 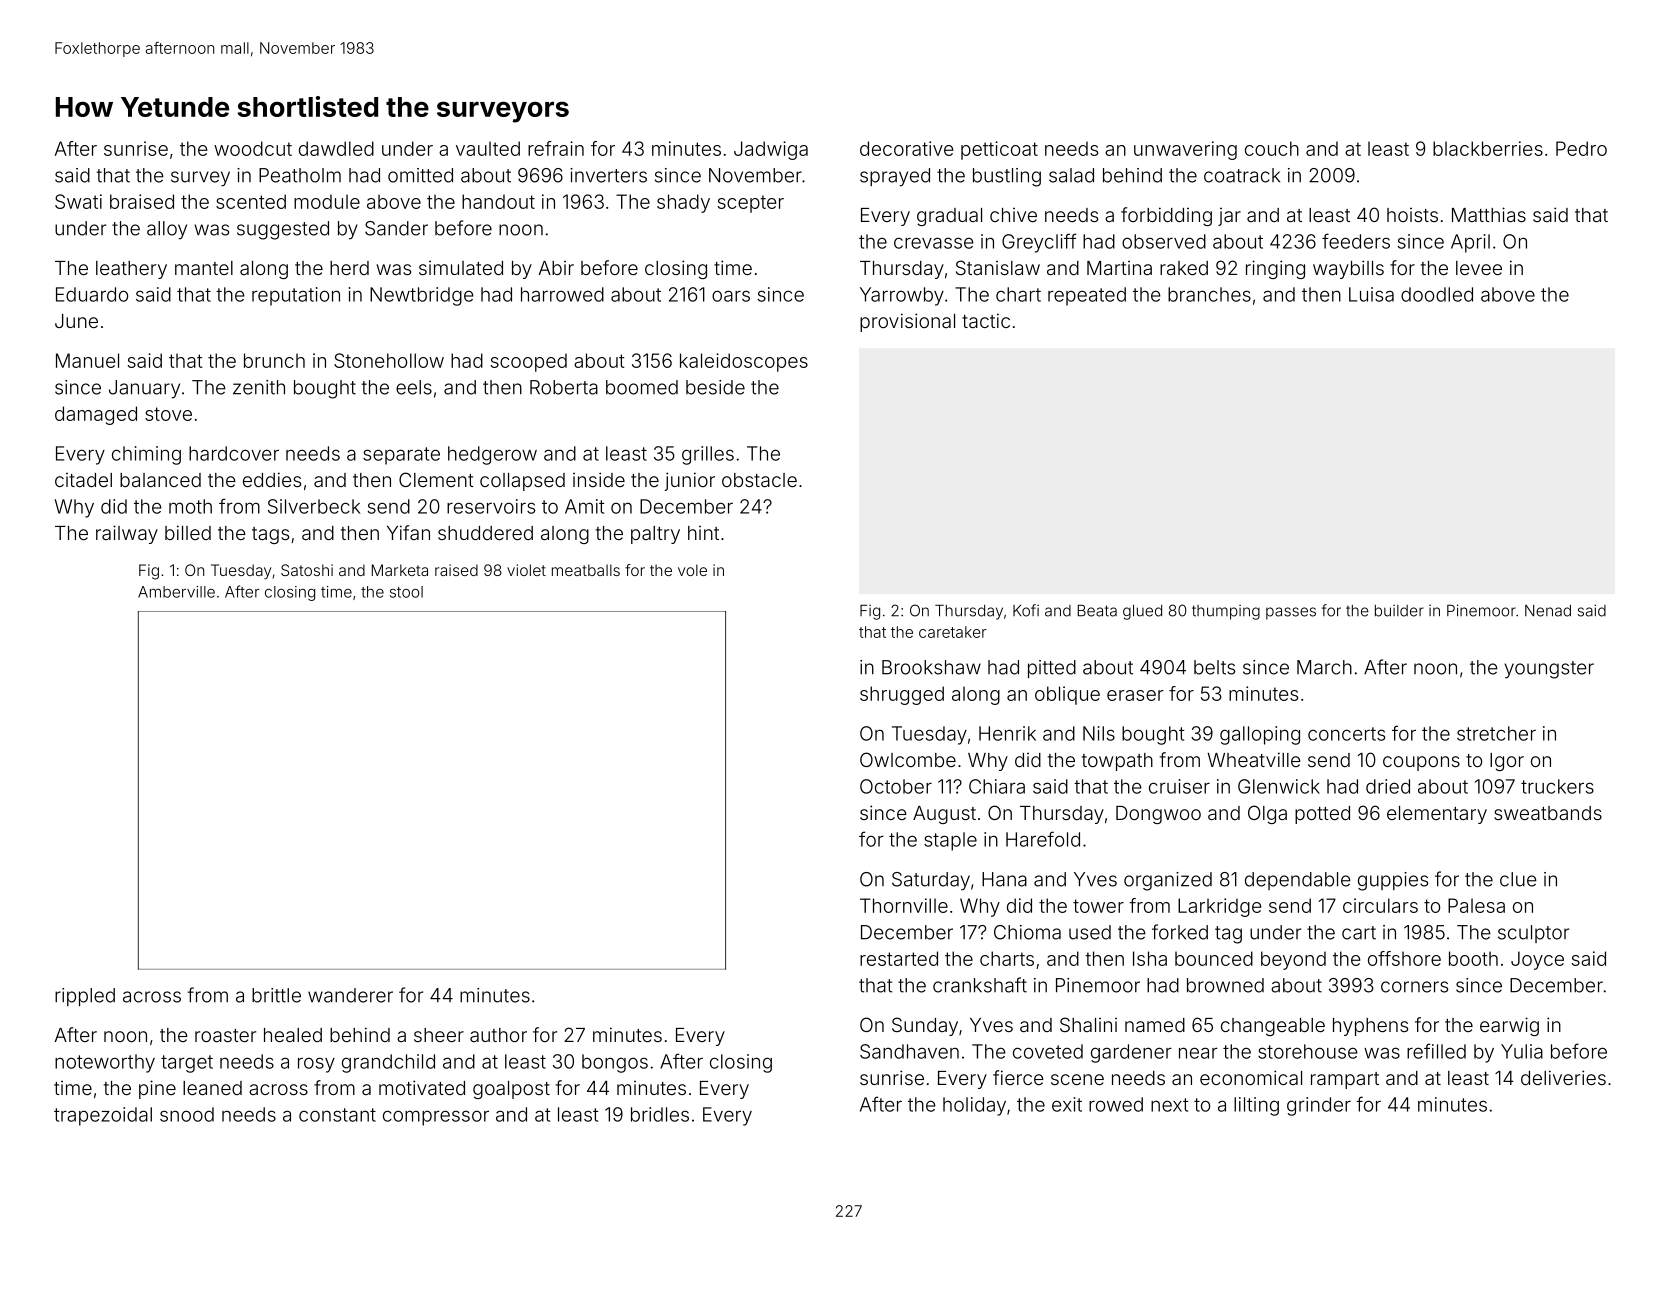 I want to click on Owlcombe, so click(x=908, y=759).
